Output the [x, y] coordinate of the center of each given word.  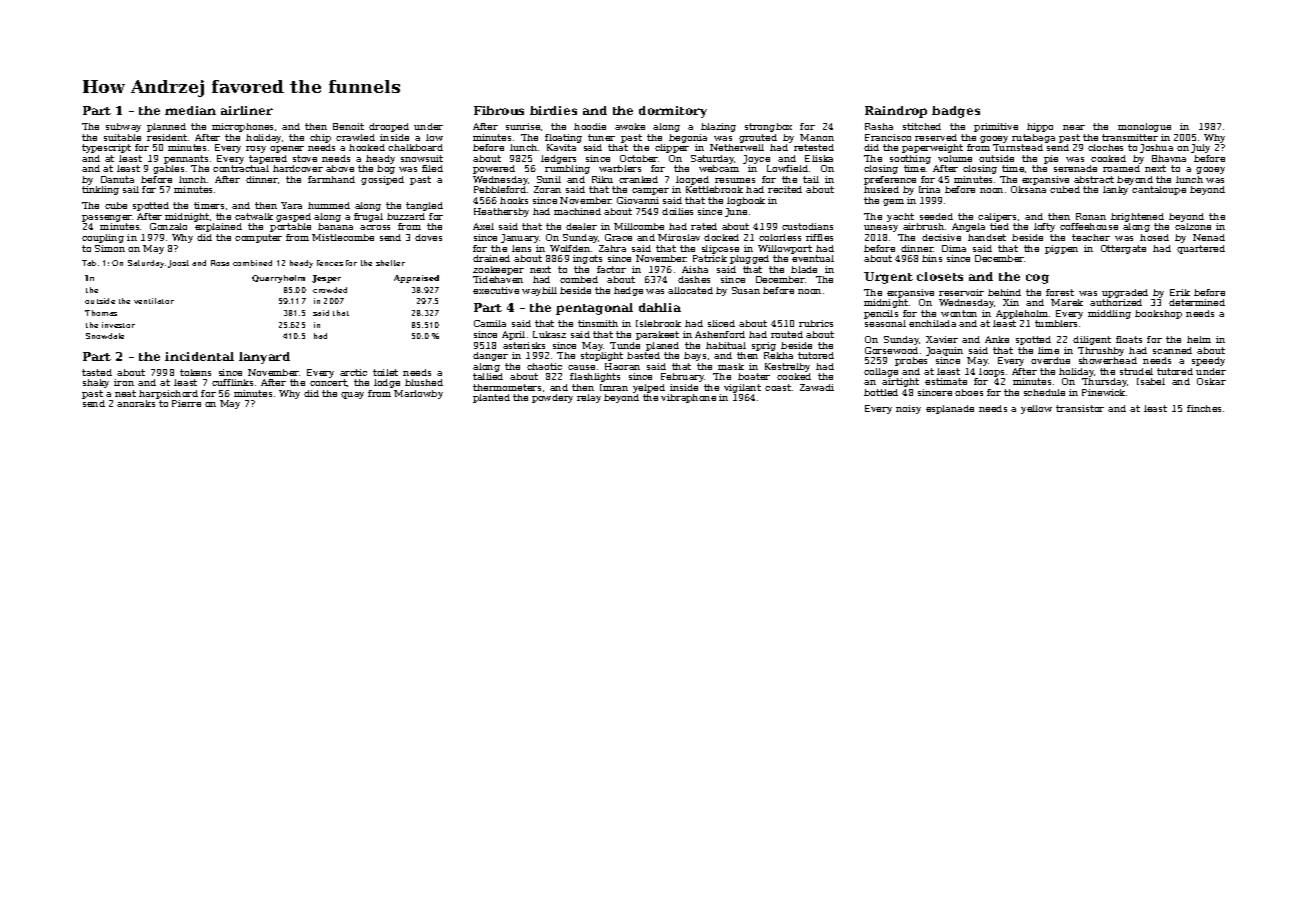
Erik [1180, 292]
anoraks [136, 403]
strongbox [768, 127]
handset [987, 237]
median [190, 110]
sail [131, 189]
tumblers [1056, 323]
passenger [107, 218]
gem [893, 202]
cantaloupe [1159, 190]
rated [704, 226]
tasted [97, 372]
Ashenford [720, 334]
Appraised [416, 279]
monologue [1144, 127]
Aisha [695, 269]
